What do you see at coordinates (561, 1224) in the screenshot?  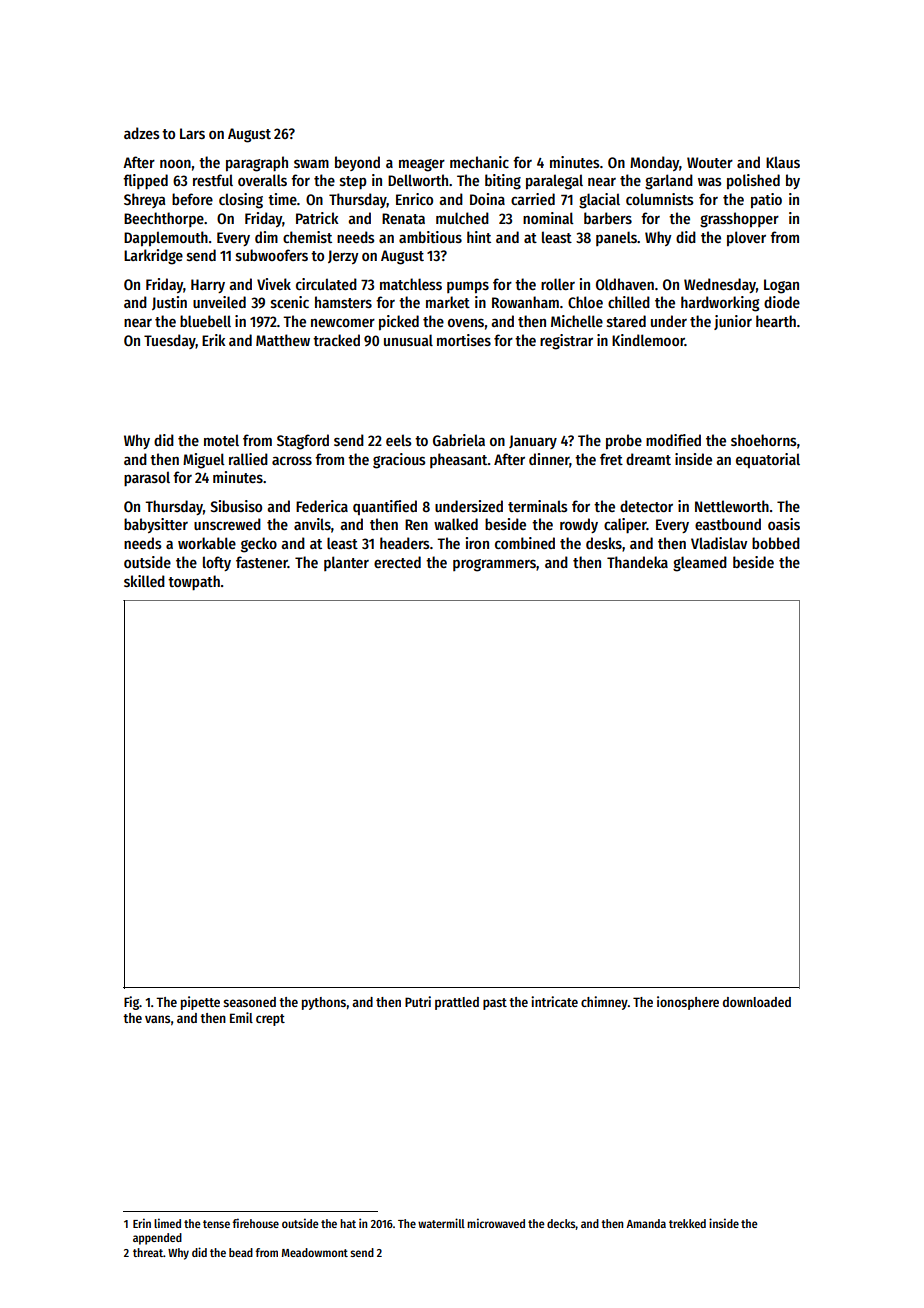 I see `decks` at bounding box center [561, 1224].
